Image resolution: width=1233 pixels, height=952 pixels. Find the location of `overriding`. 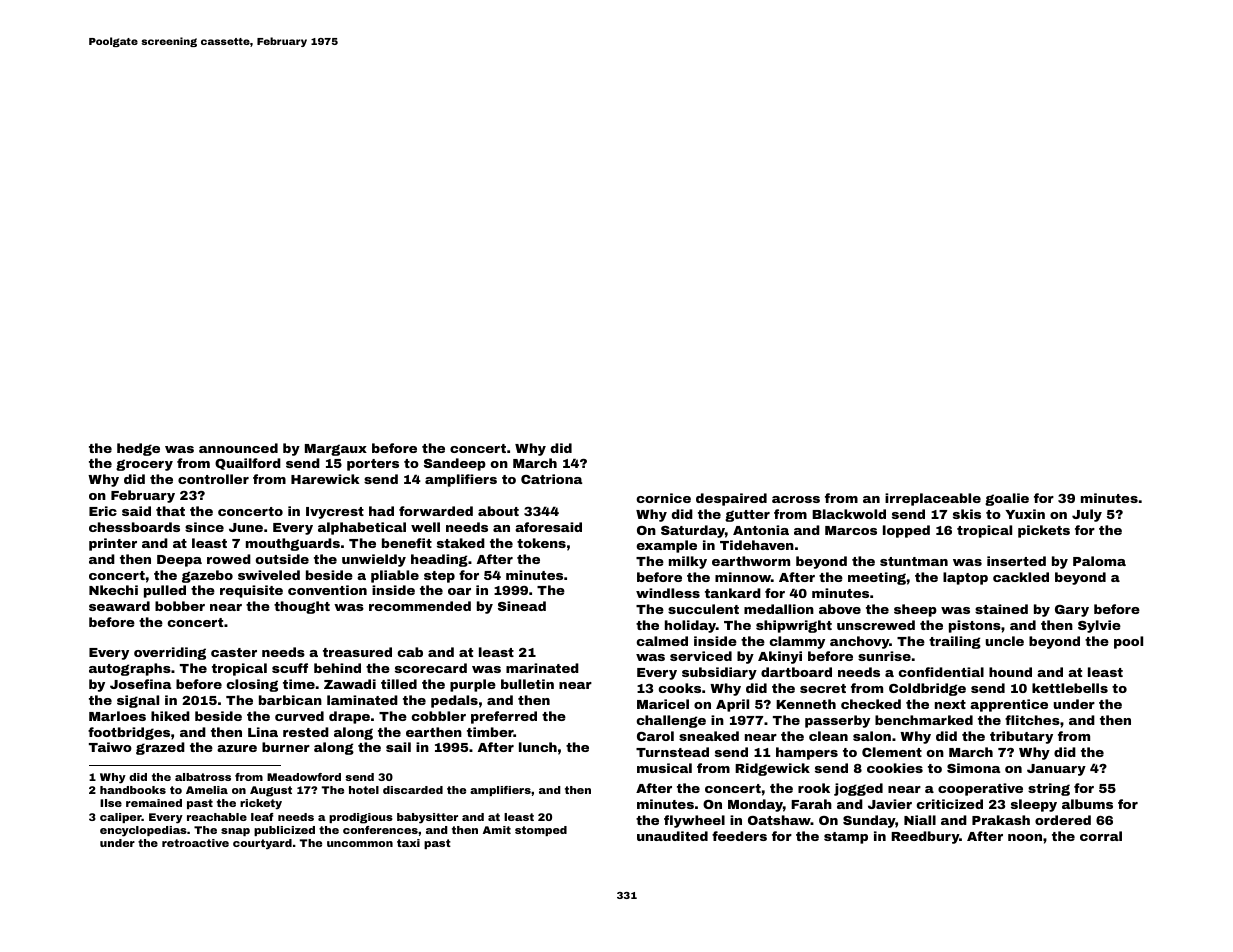

overriding is located at coordinates (170, 653).
